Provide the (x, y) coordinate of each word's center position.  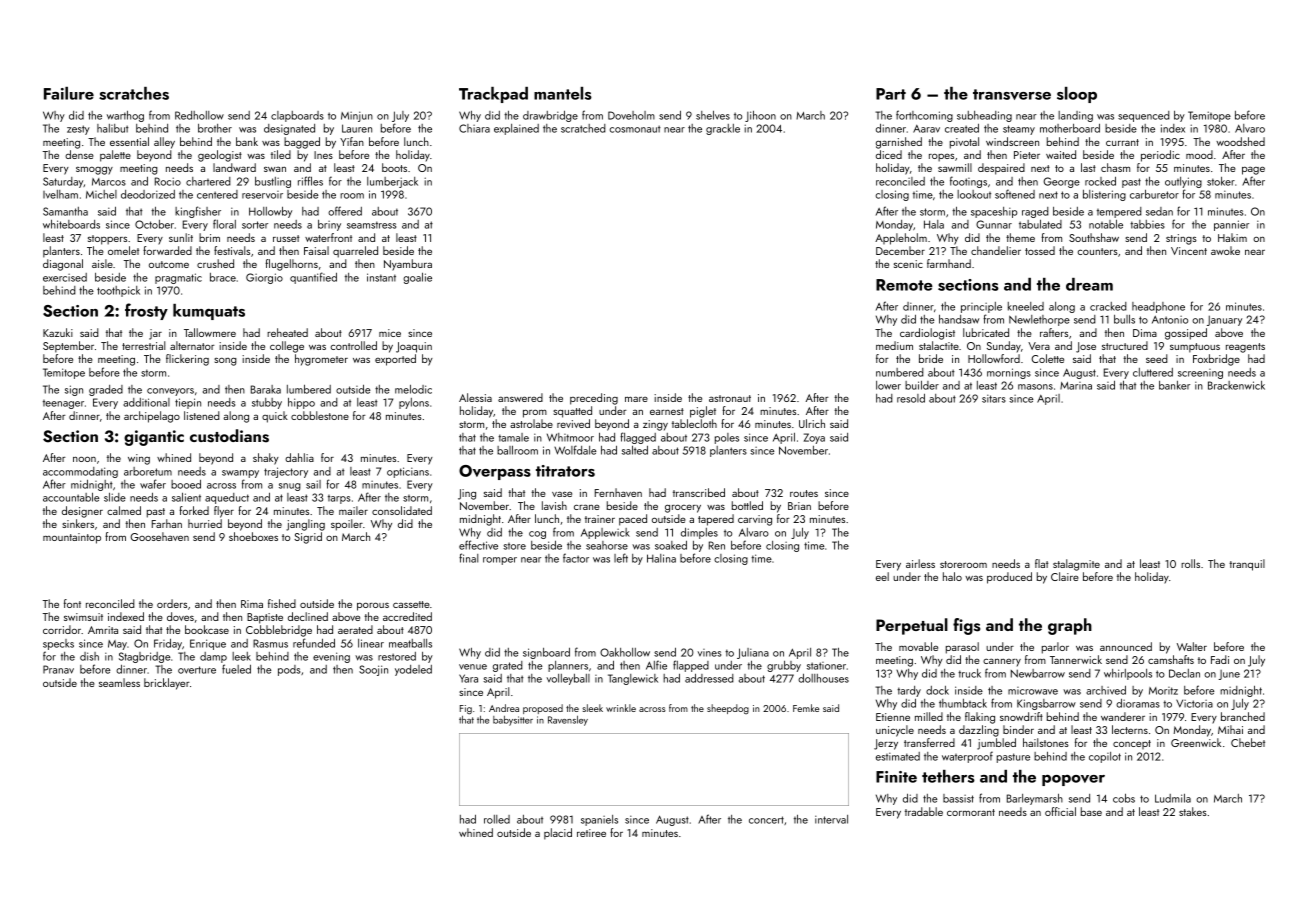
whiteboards (71, 224)
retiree (591, 833)
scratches (134, 93)
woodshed (1240, 141)
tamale (513, 437)
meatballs (410, 643)
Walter (1192, 646)
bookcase (207, 629)
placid (558, 834)
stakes (1193, 811)
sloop (1077, 95)
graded (106, 390)
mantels (563, 93)
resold (911, 398)
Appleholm (901, 239)
